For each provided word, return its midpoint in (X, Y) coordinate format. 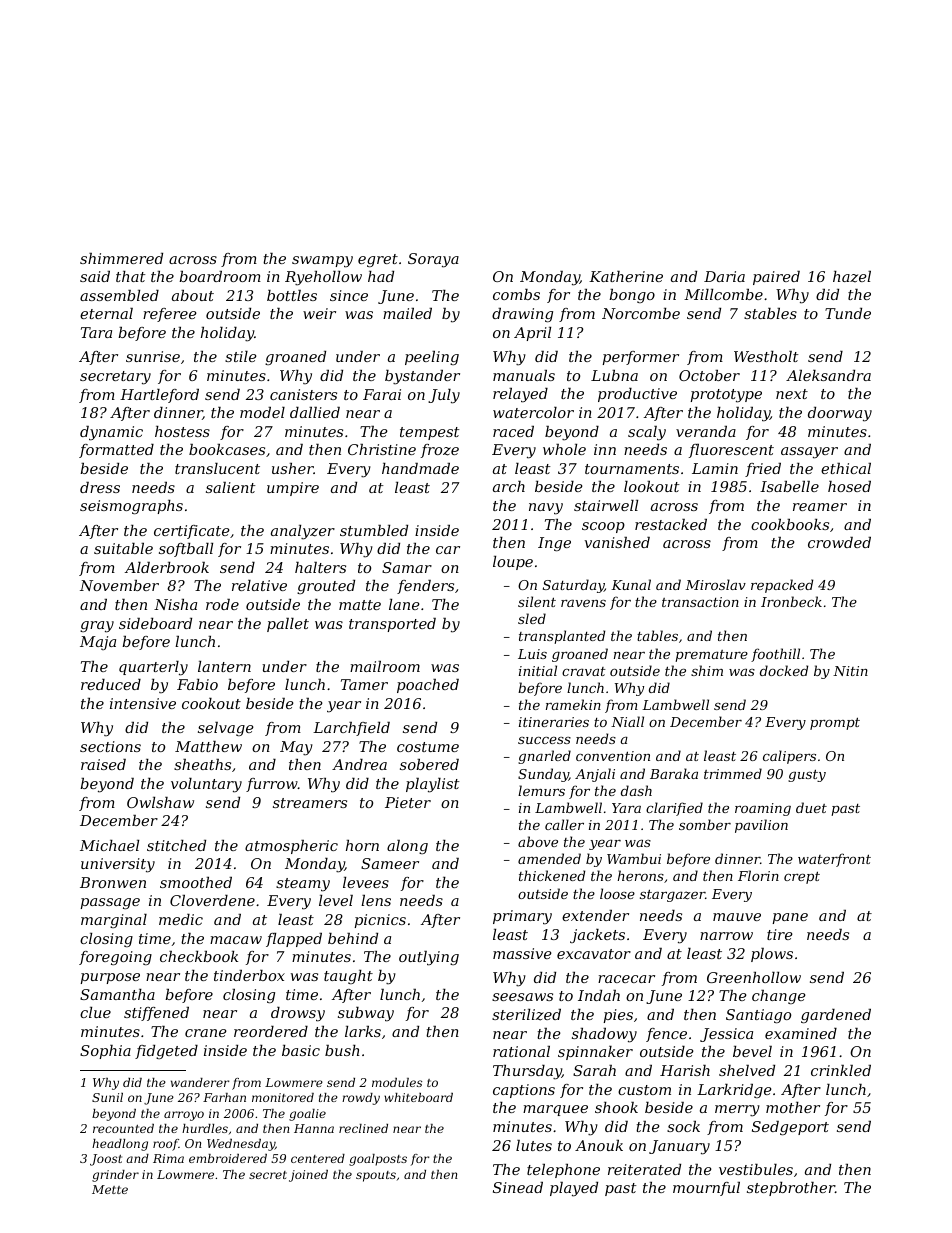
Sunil (107, 1097)
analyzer (303, 532)
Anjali (595, 775)
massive (522, 953)
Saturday (573, 586)
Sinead (518, 1187)
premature (711, 656)
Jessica (726, 1035)
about (193, 295)
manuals (524, 375)
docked (784, 670)
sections (110, 746)
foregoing (115, 958)
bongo (632, 296)
